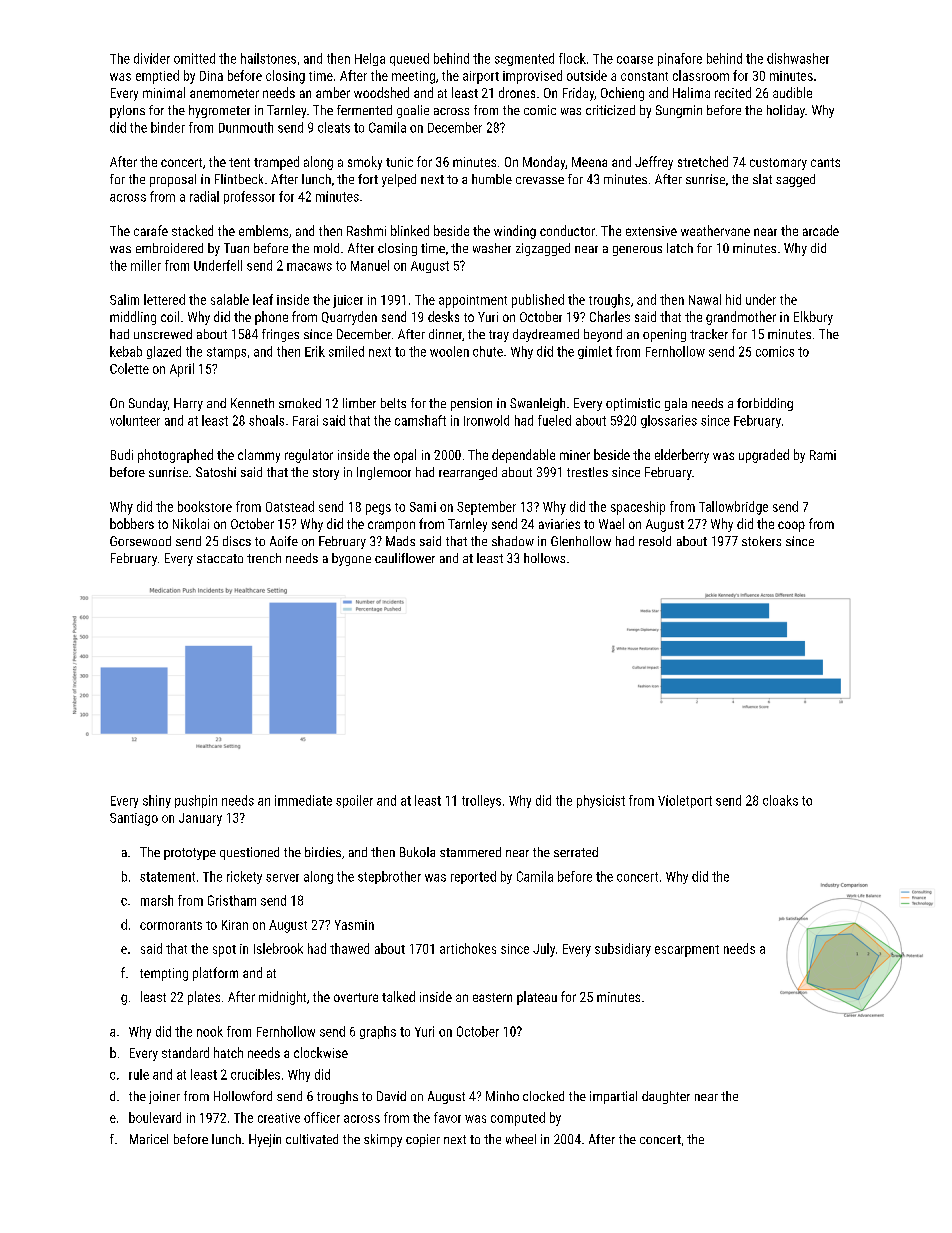  Describe the element at coordinates (263, 299) in the screenshot. I see `leaf` at that location.
